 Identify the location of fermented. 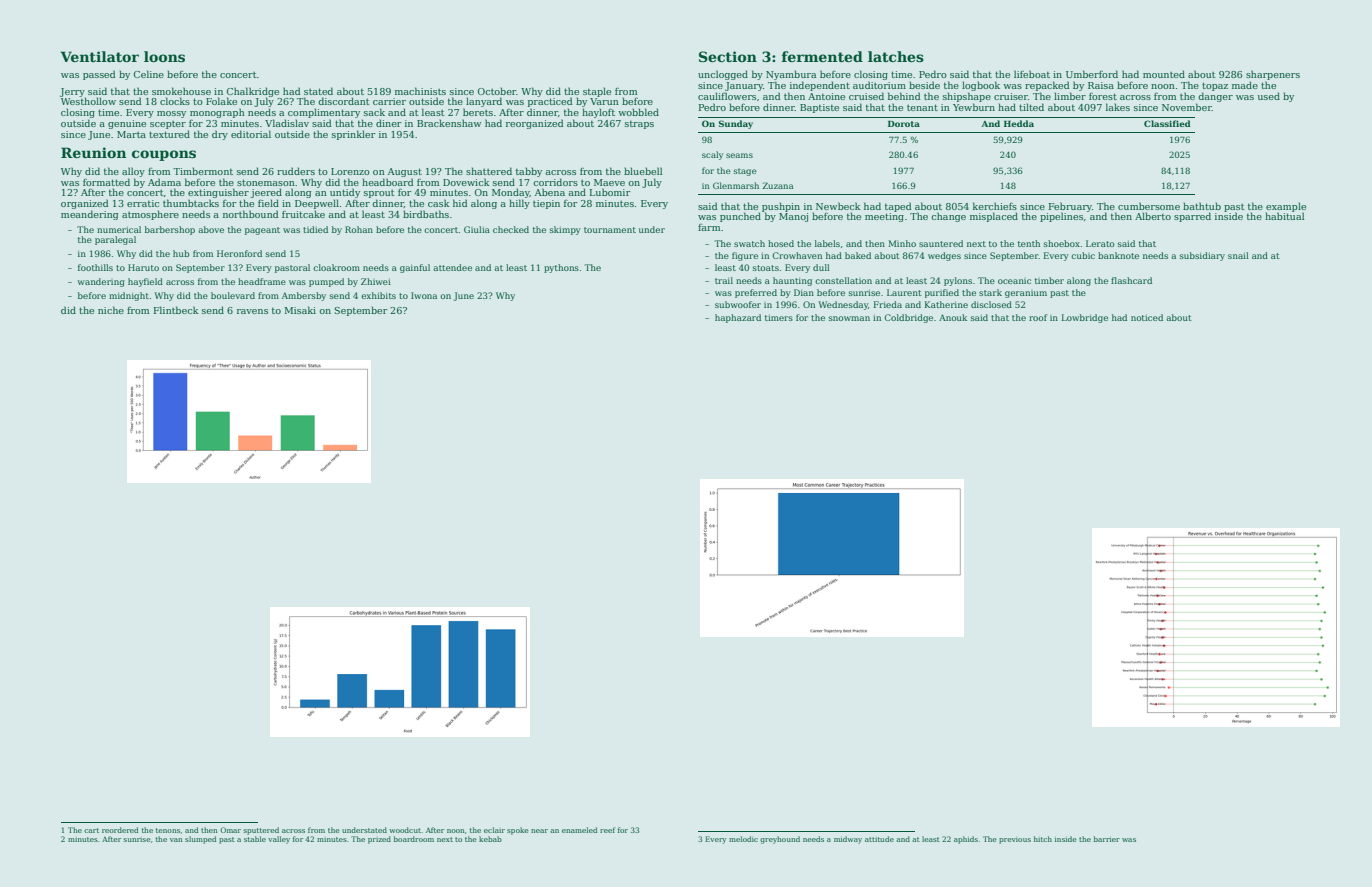
(822, 56).
